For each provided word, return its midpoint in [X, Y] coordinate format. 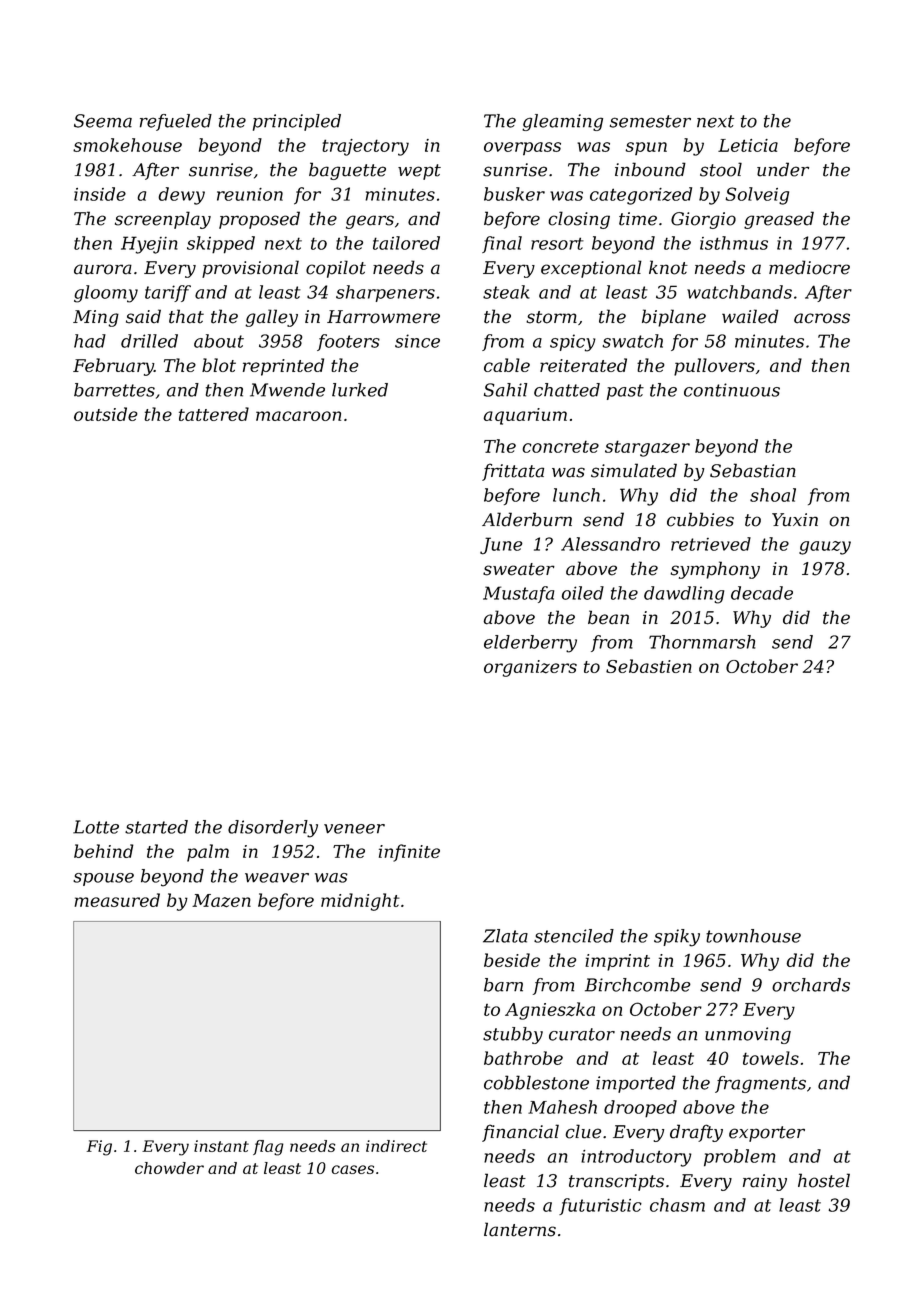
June [501, 546]
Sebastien [649, 666]
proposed [259, 220]
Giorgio [703, 220]
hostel [824, 1180]
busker [514, 194]
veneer [354, 829]
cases [353, 1169]
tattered [214, 414]
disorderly [273, 829]
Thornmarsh [702, 642]
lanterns [520, 1229]
